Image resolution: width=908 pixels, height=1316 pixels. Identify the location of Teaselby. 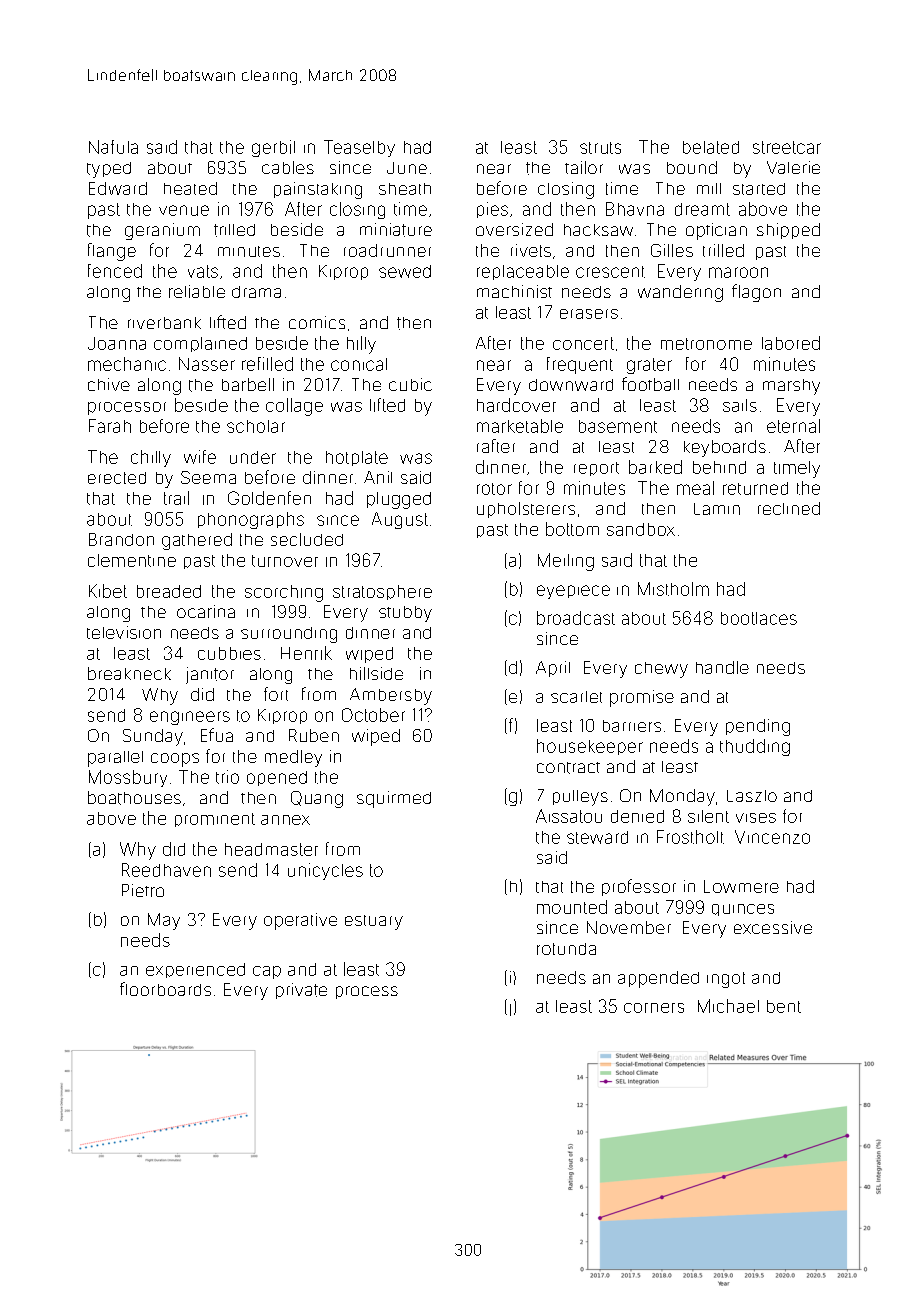
(359, 148).
